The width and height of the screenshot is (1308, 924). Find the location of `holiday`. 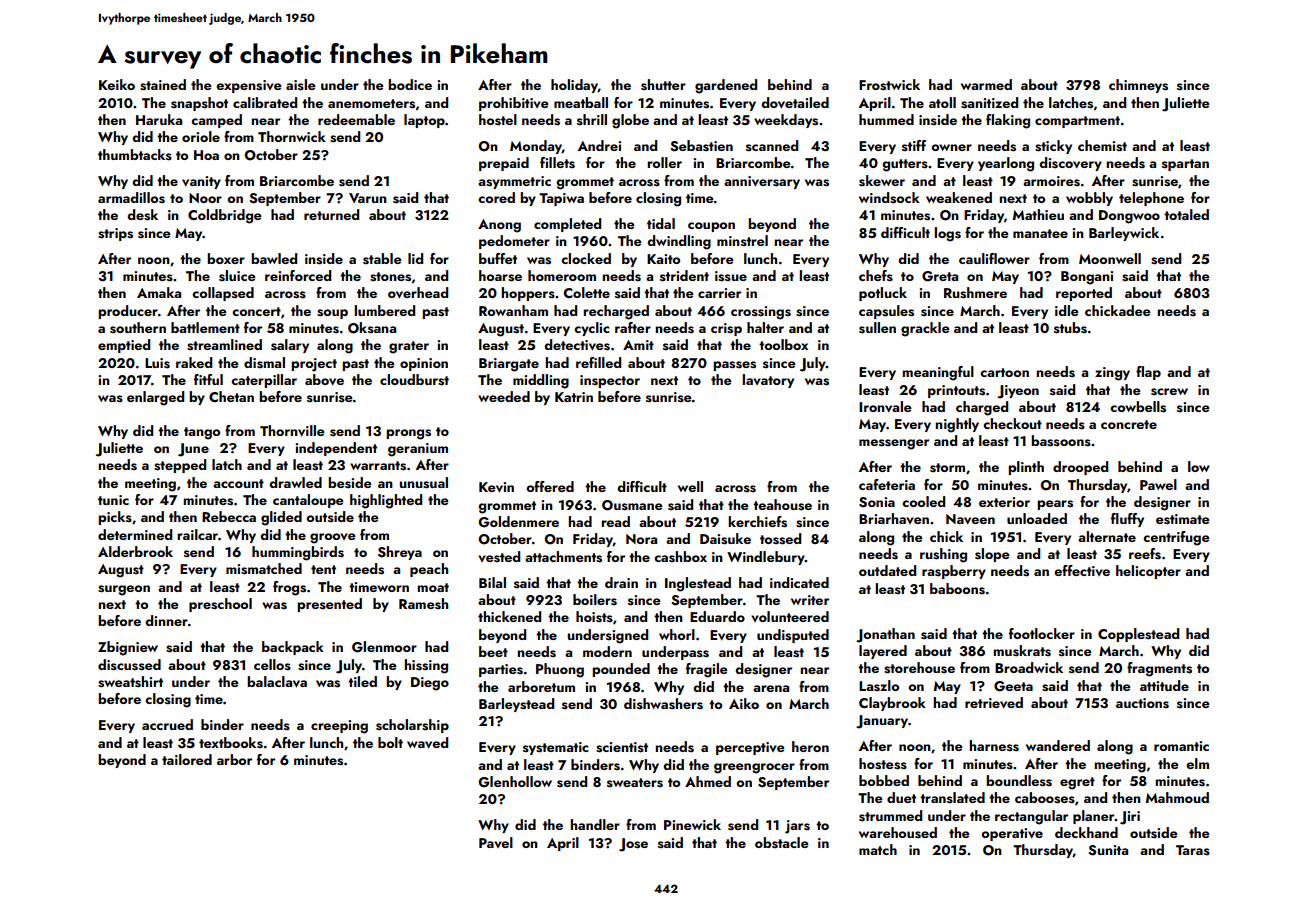

holiday is located at coordinates (574, 86).
